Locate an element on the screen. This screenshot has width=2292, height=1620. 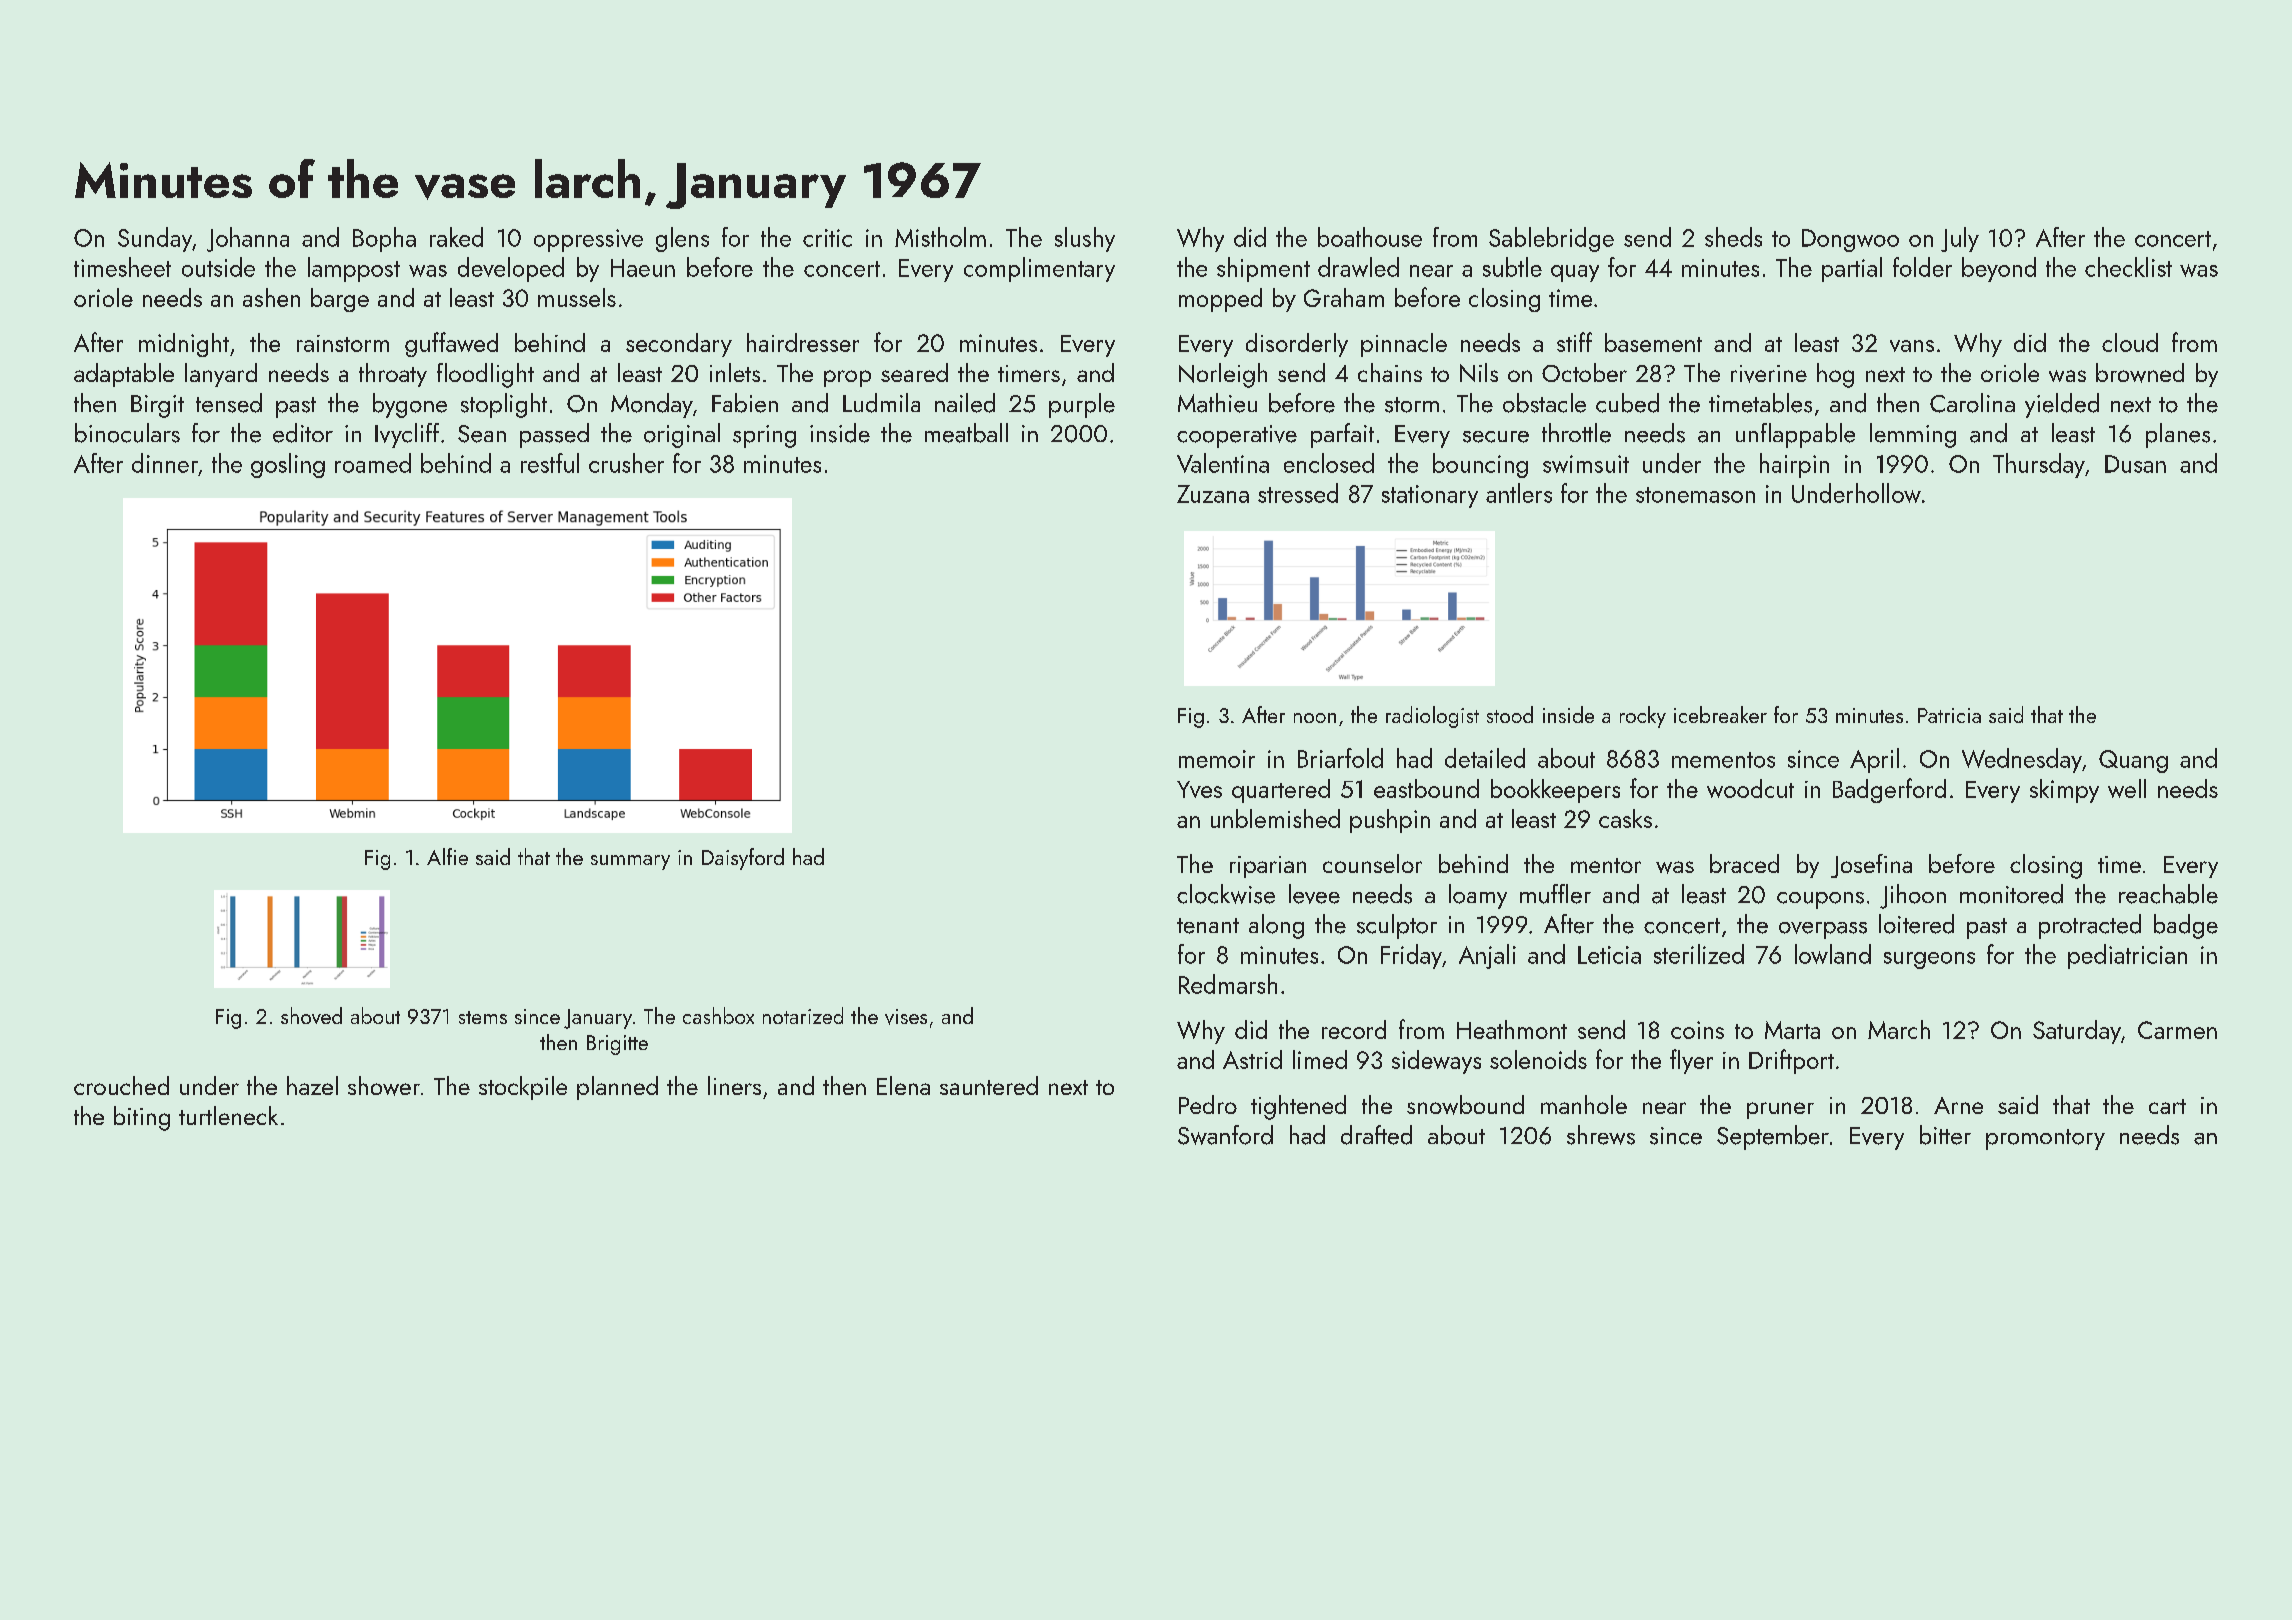
Mistholm is located at coordinates (940, 237).
